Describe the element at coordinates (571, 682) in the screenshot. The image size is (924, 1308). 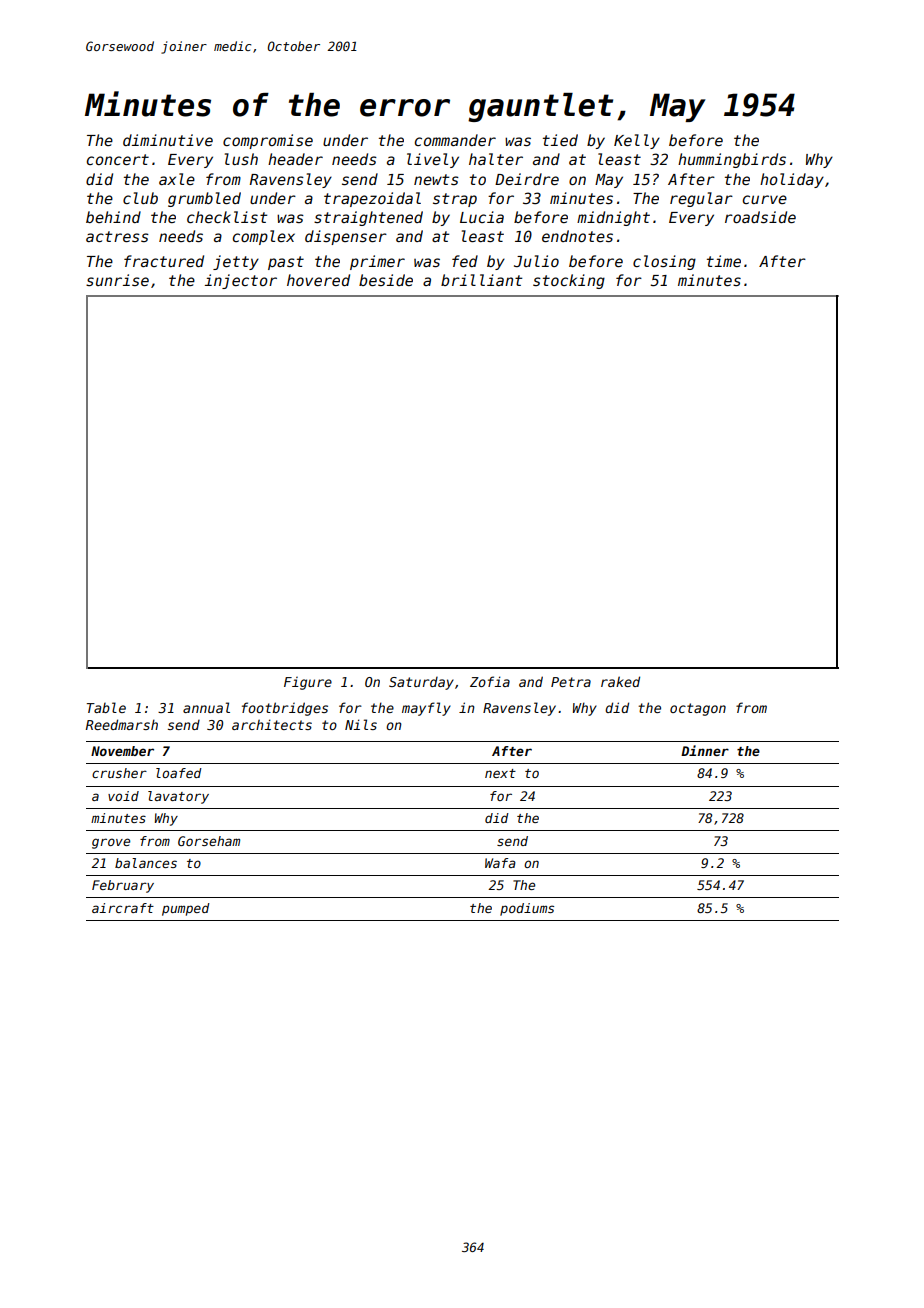
I see `Petra` at that location.
